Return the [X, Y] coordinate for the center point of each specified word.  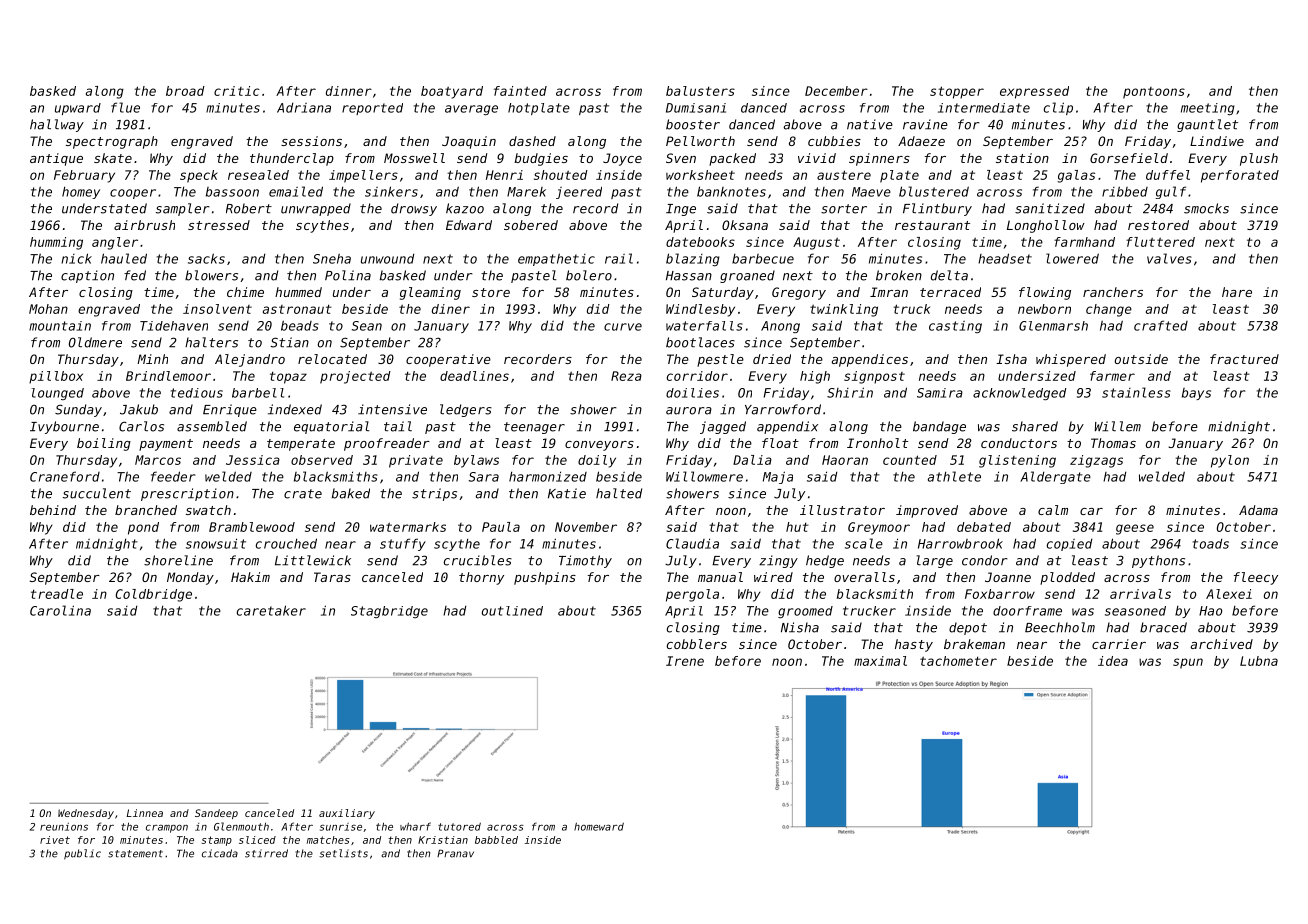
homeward [599, 826]
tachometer [958, 661]
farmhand [1084, 242]
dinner [349, 91]
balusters [700, 91]
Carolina [60, 610]
